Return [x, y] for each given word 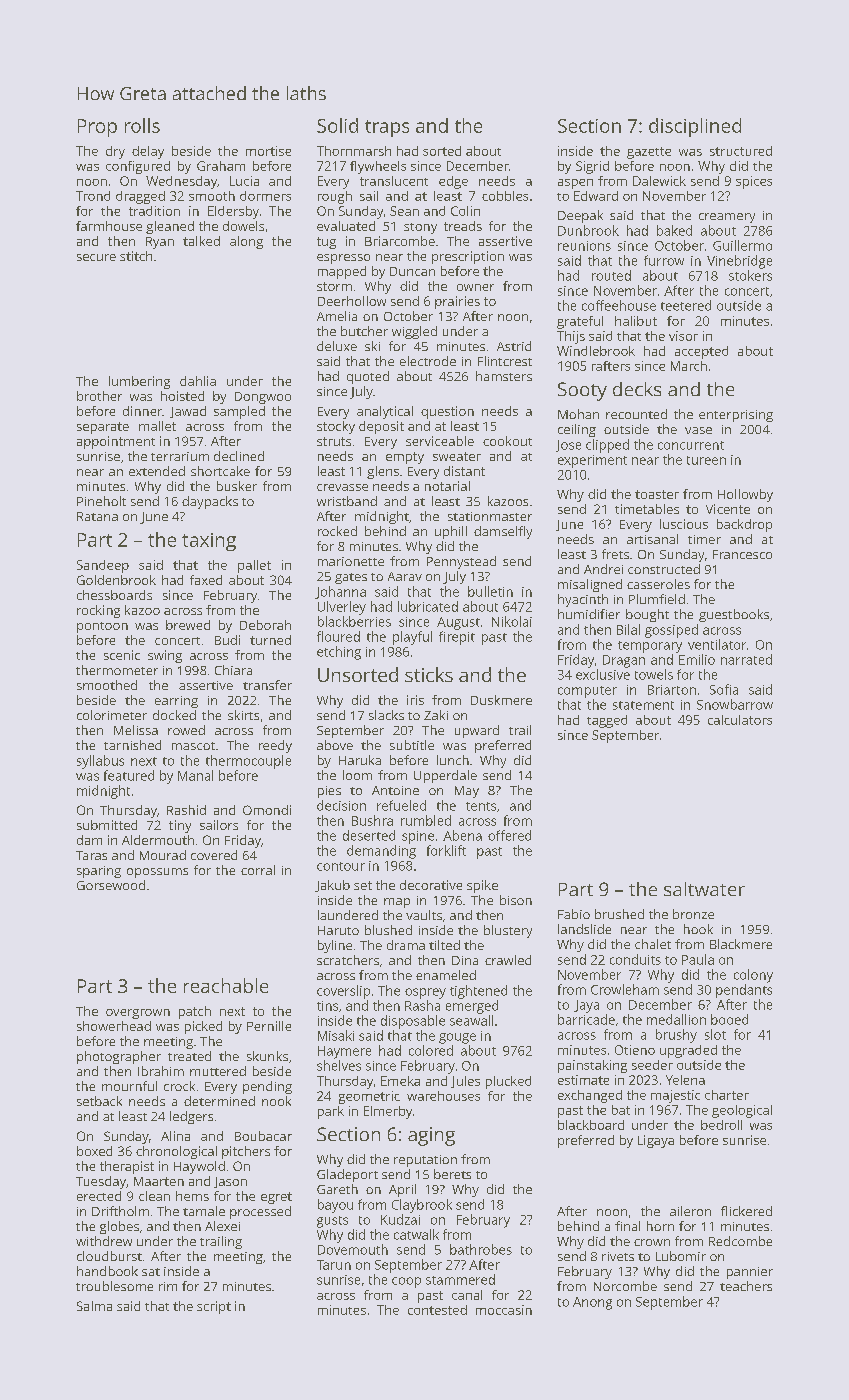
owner [475, 287]
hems [192, 1196]
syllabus [100, 762]
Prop [97, 128]
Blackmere [741, 944]
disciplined [695, 127]
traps [387, 128]
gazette [649, 153]
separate [103, 428]
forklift [446, 850]
